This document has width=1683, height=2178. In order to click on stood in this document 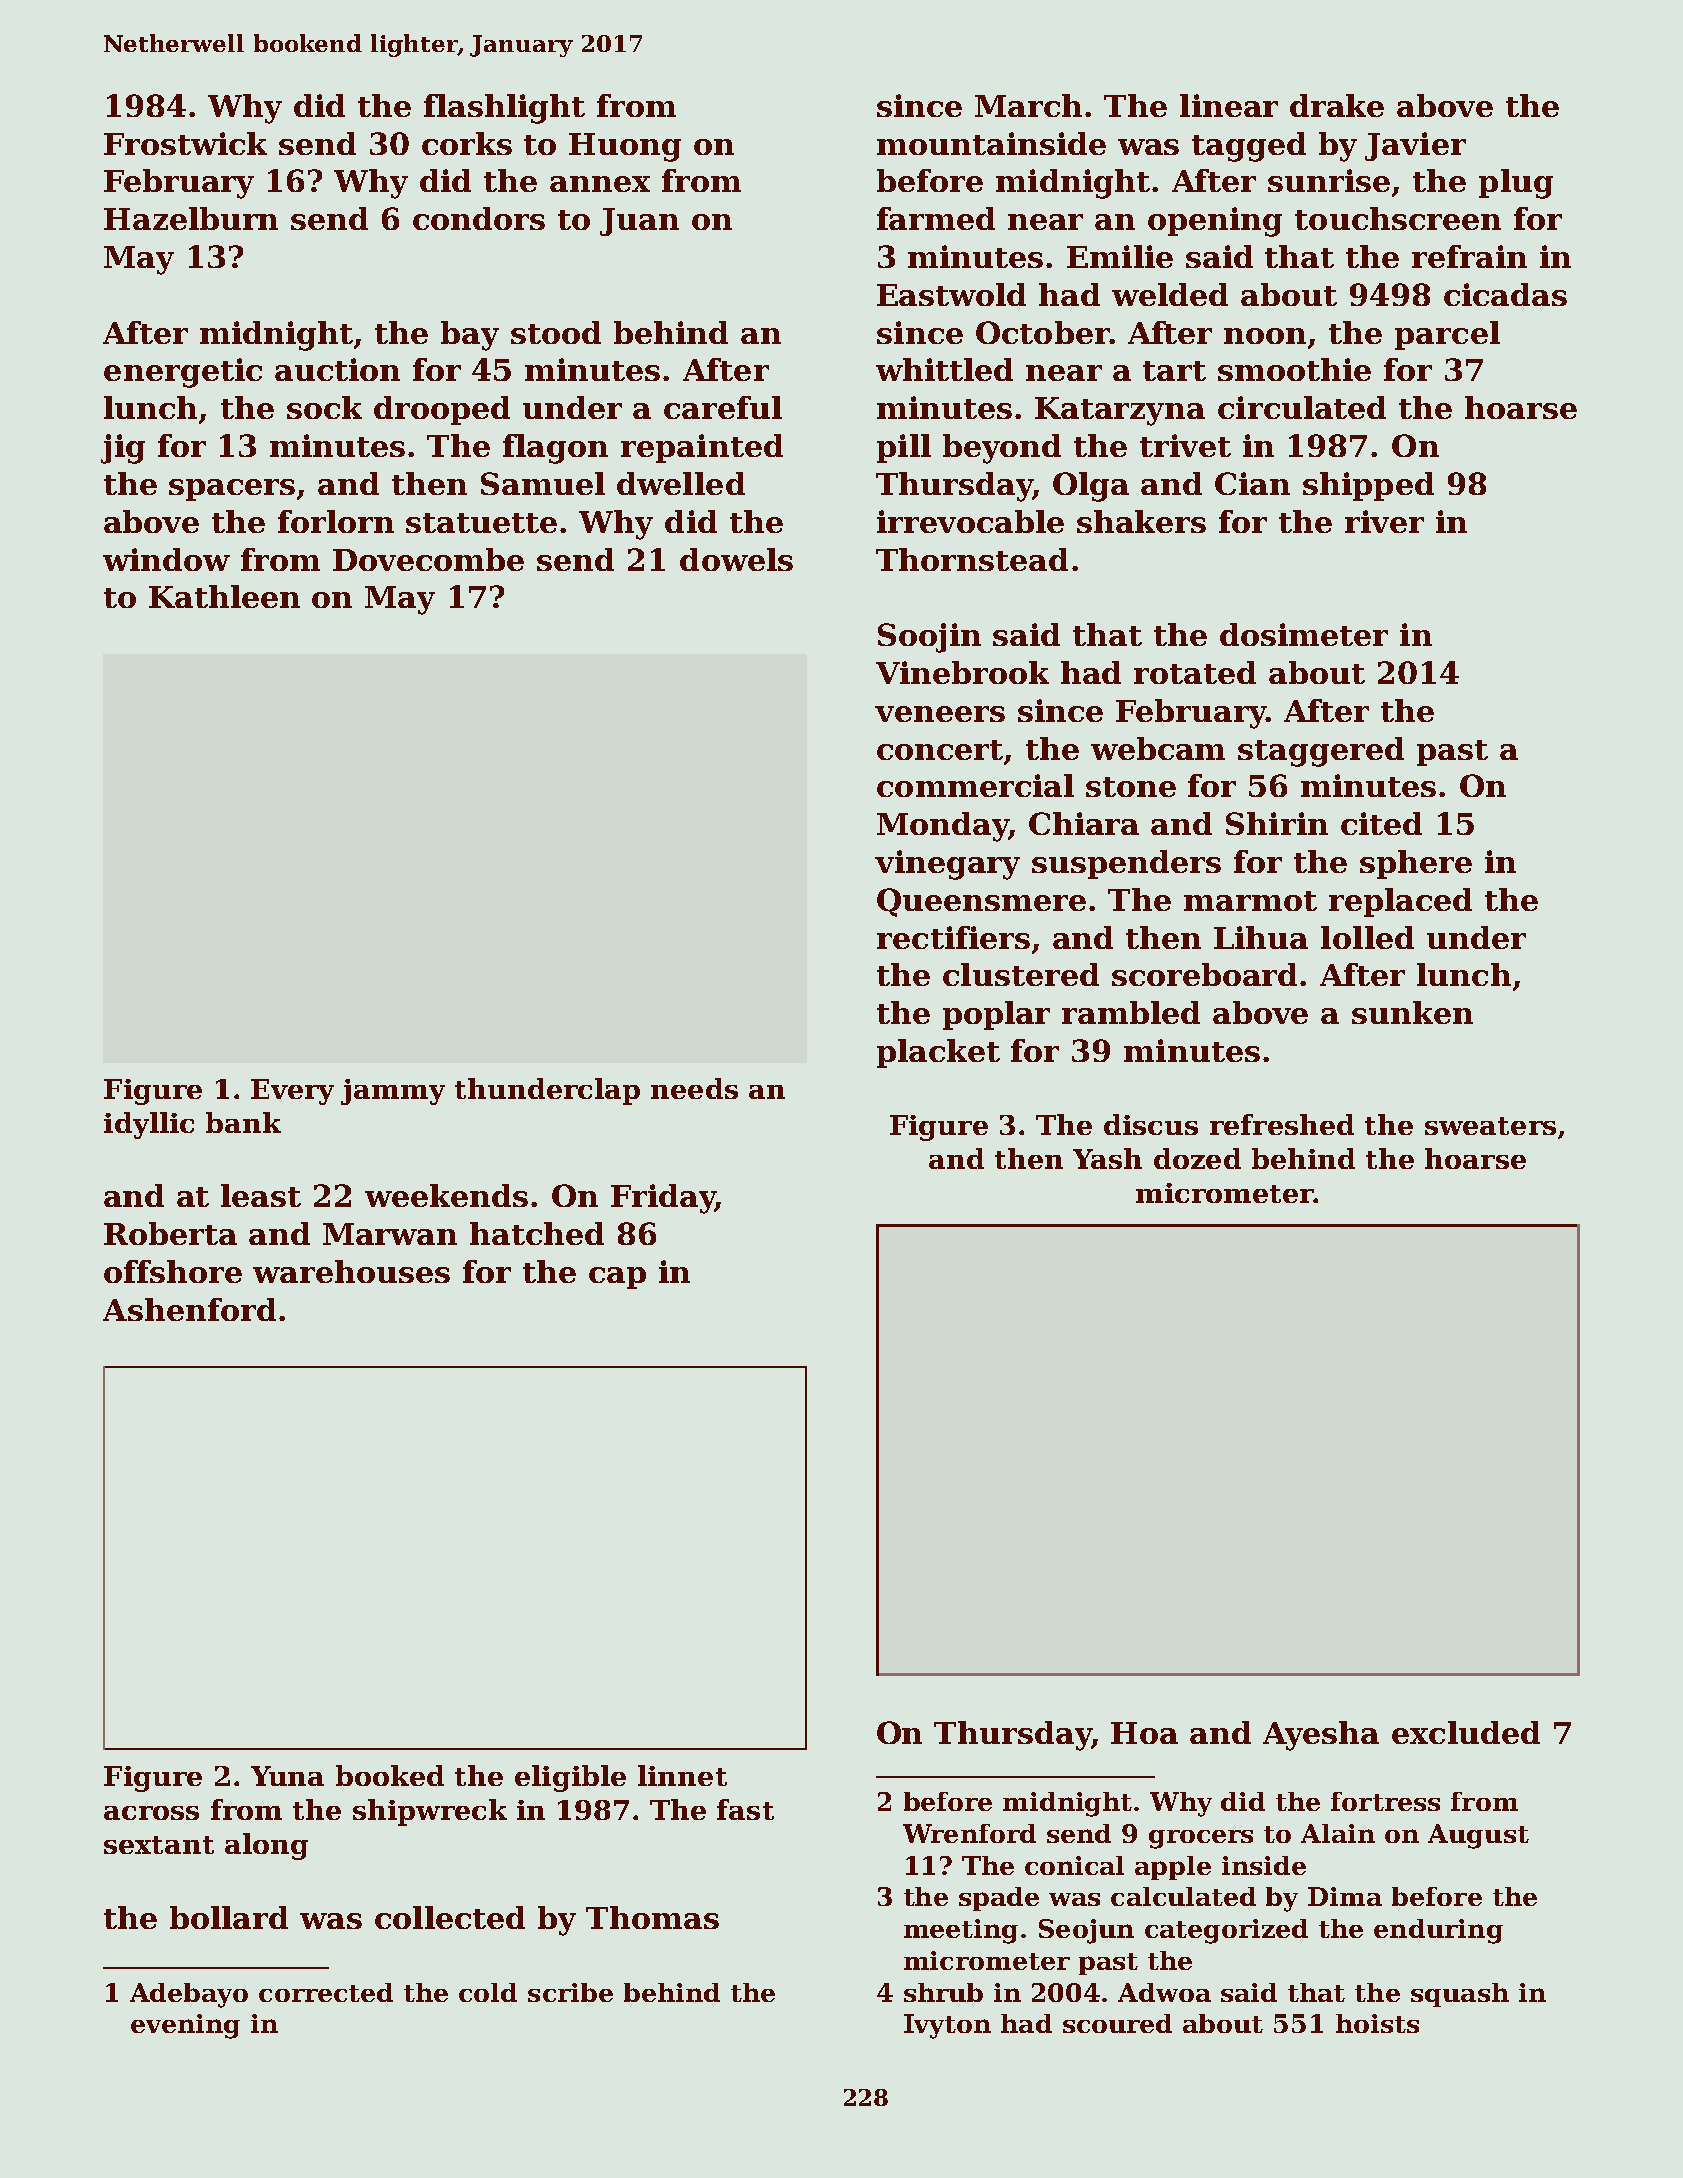, I will do `click(556, 332)`.
